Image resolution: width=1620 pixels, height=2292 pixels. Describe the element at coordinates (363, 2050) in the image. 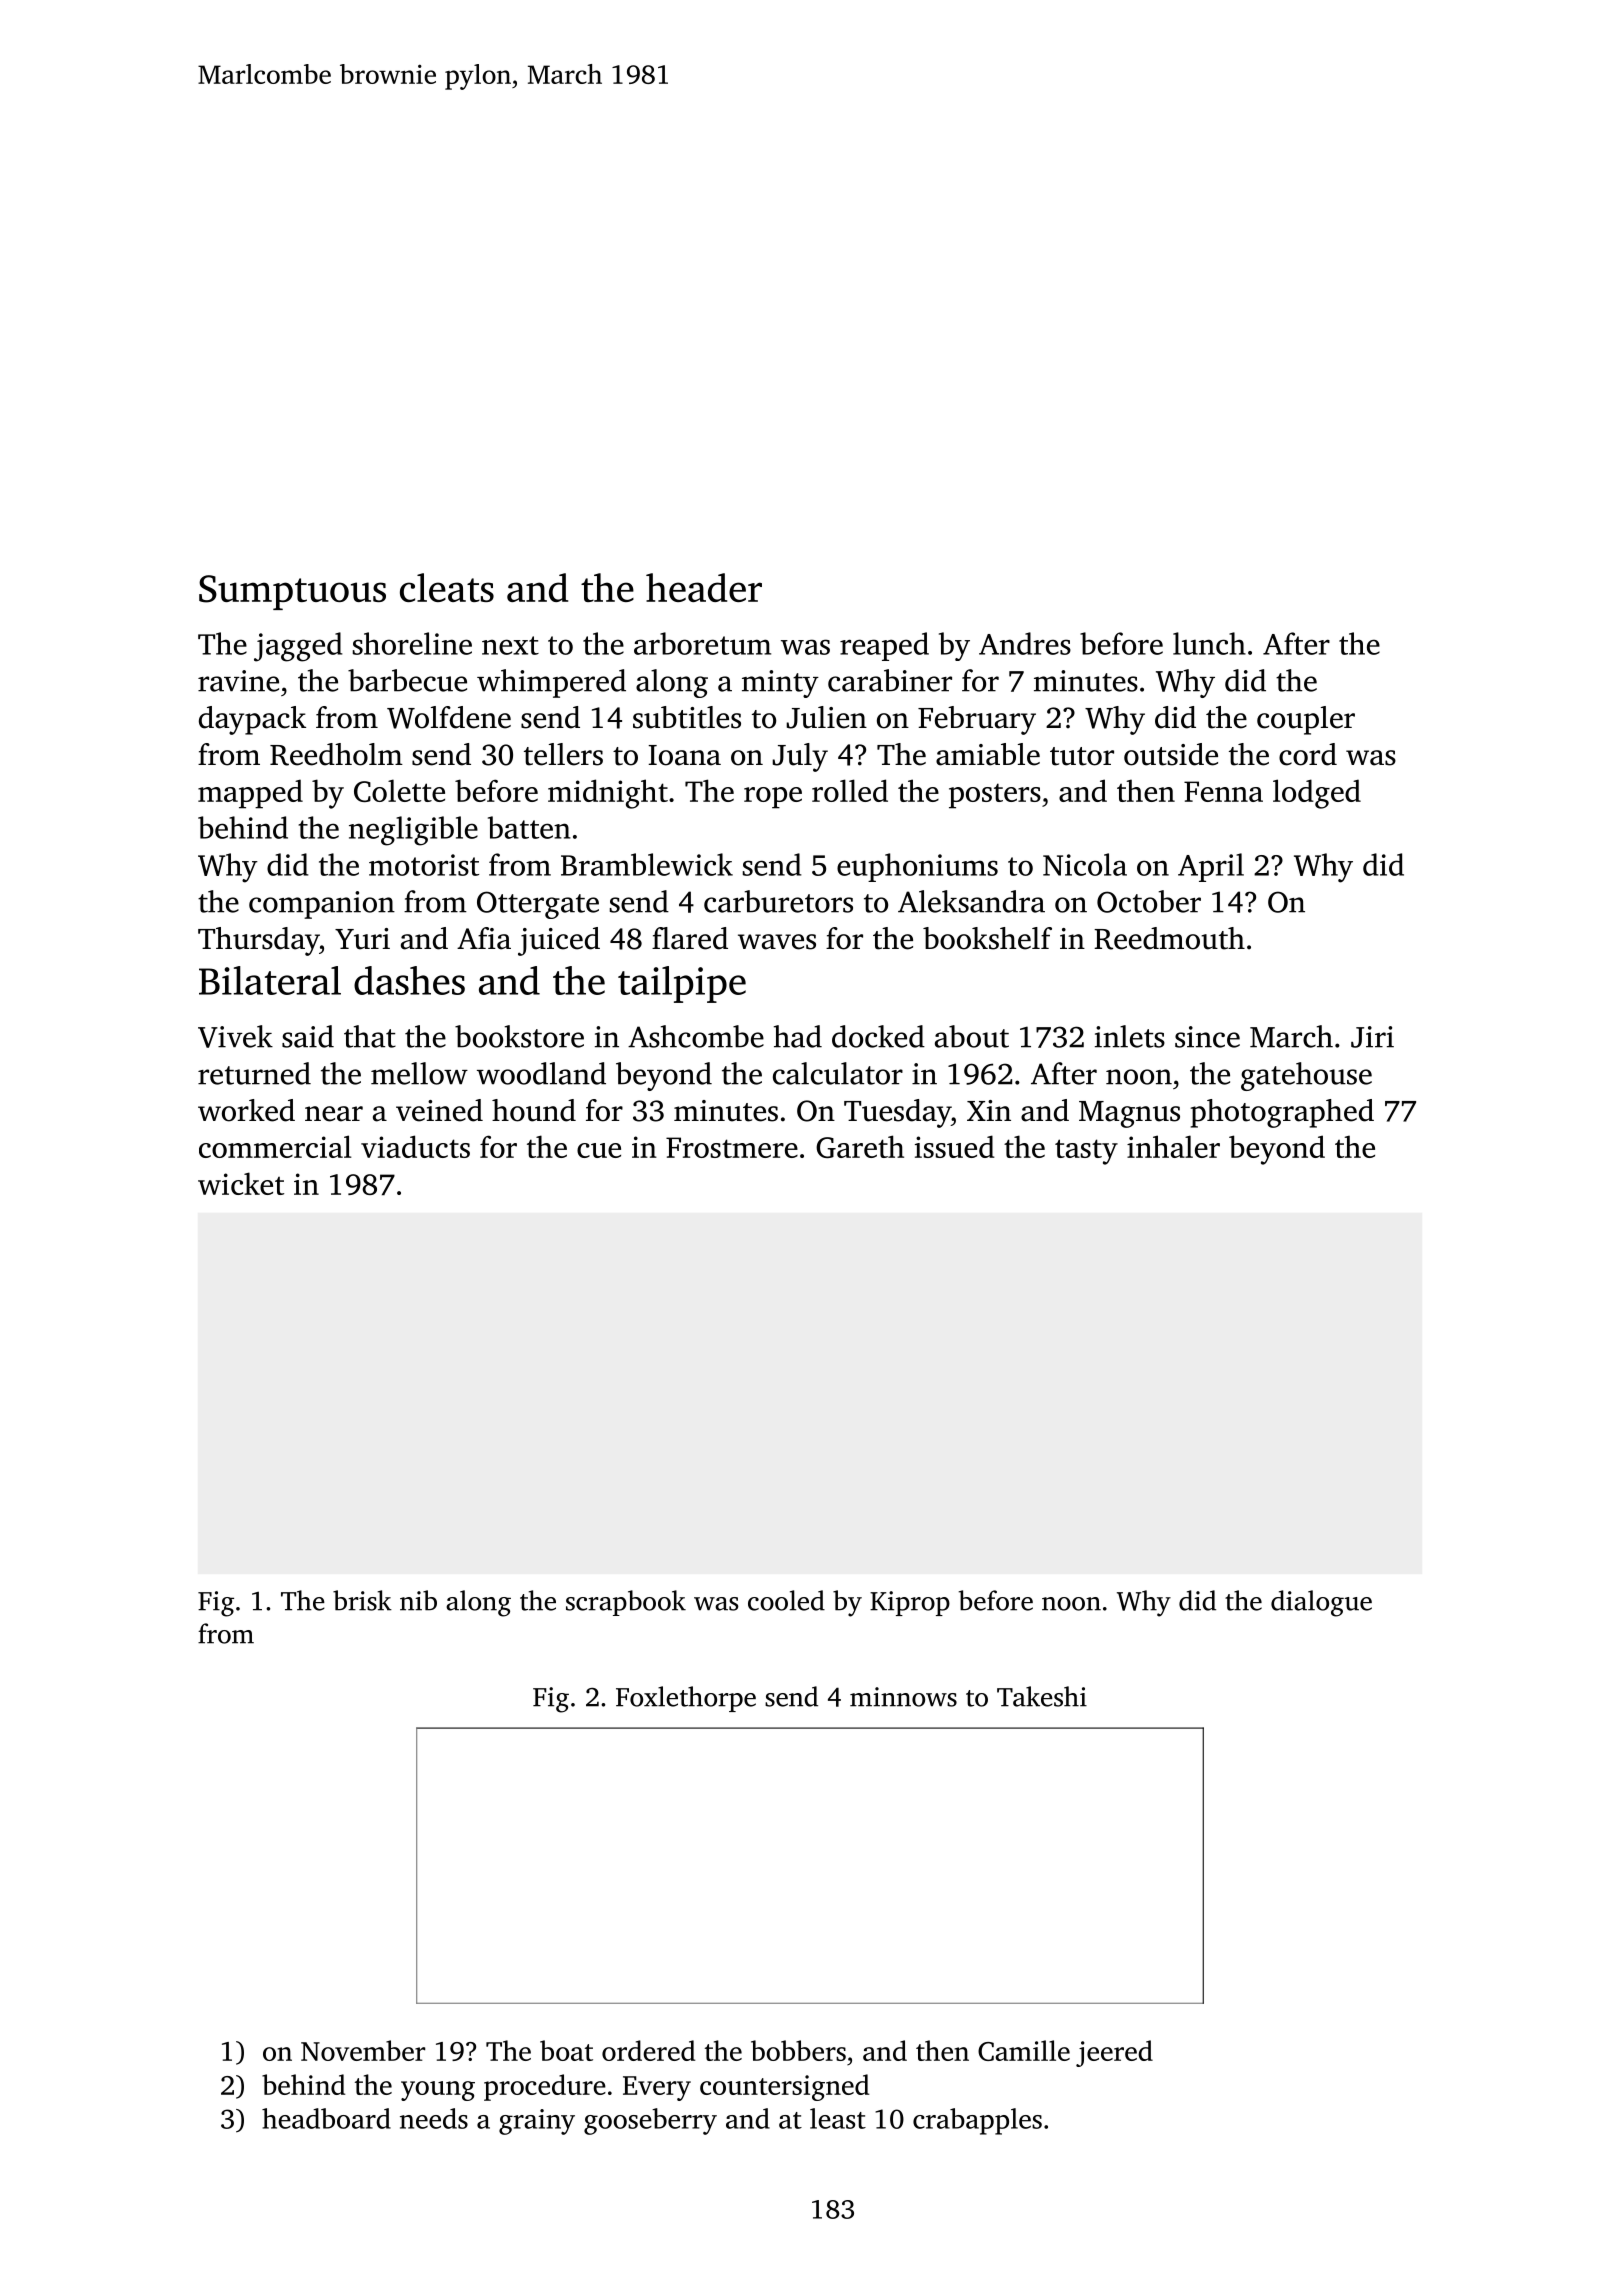

I see `November` at that location.
